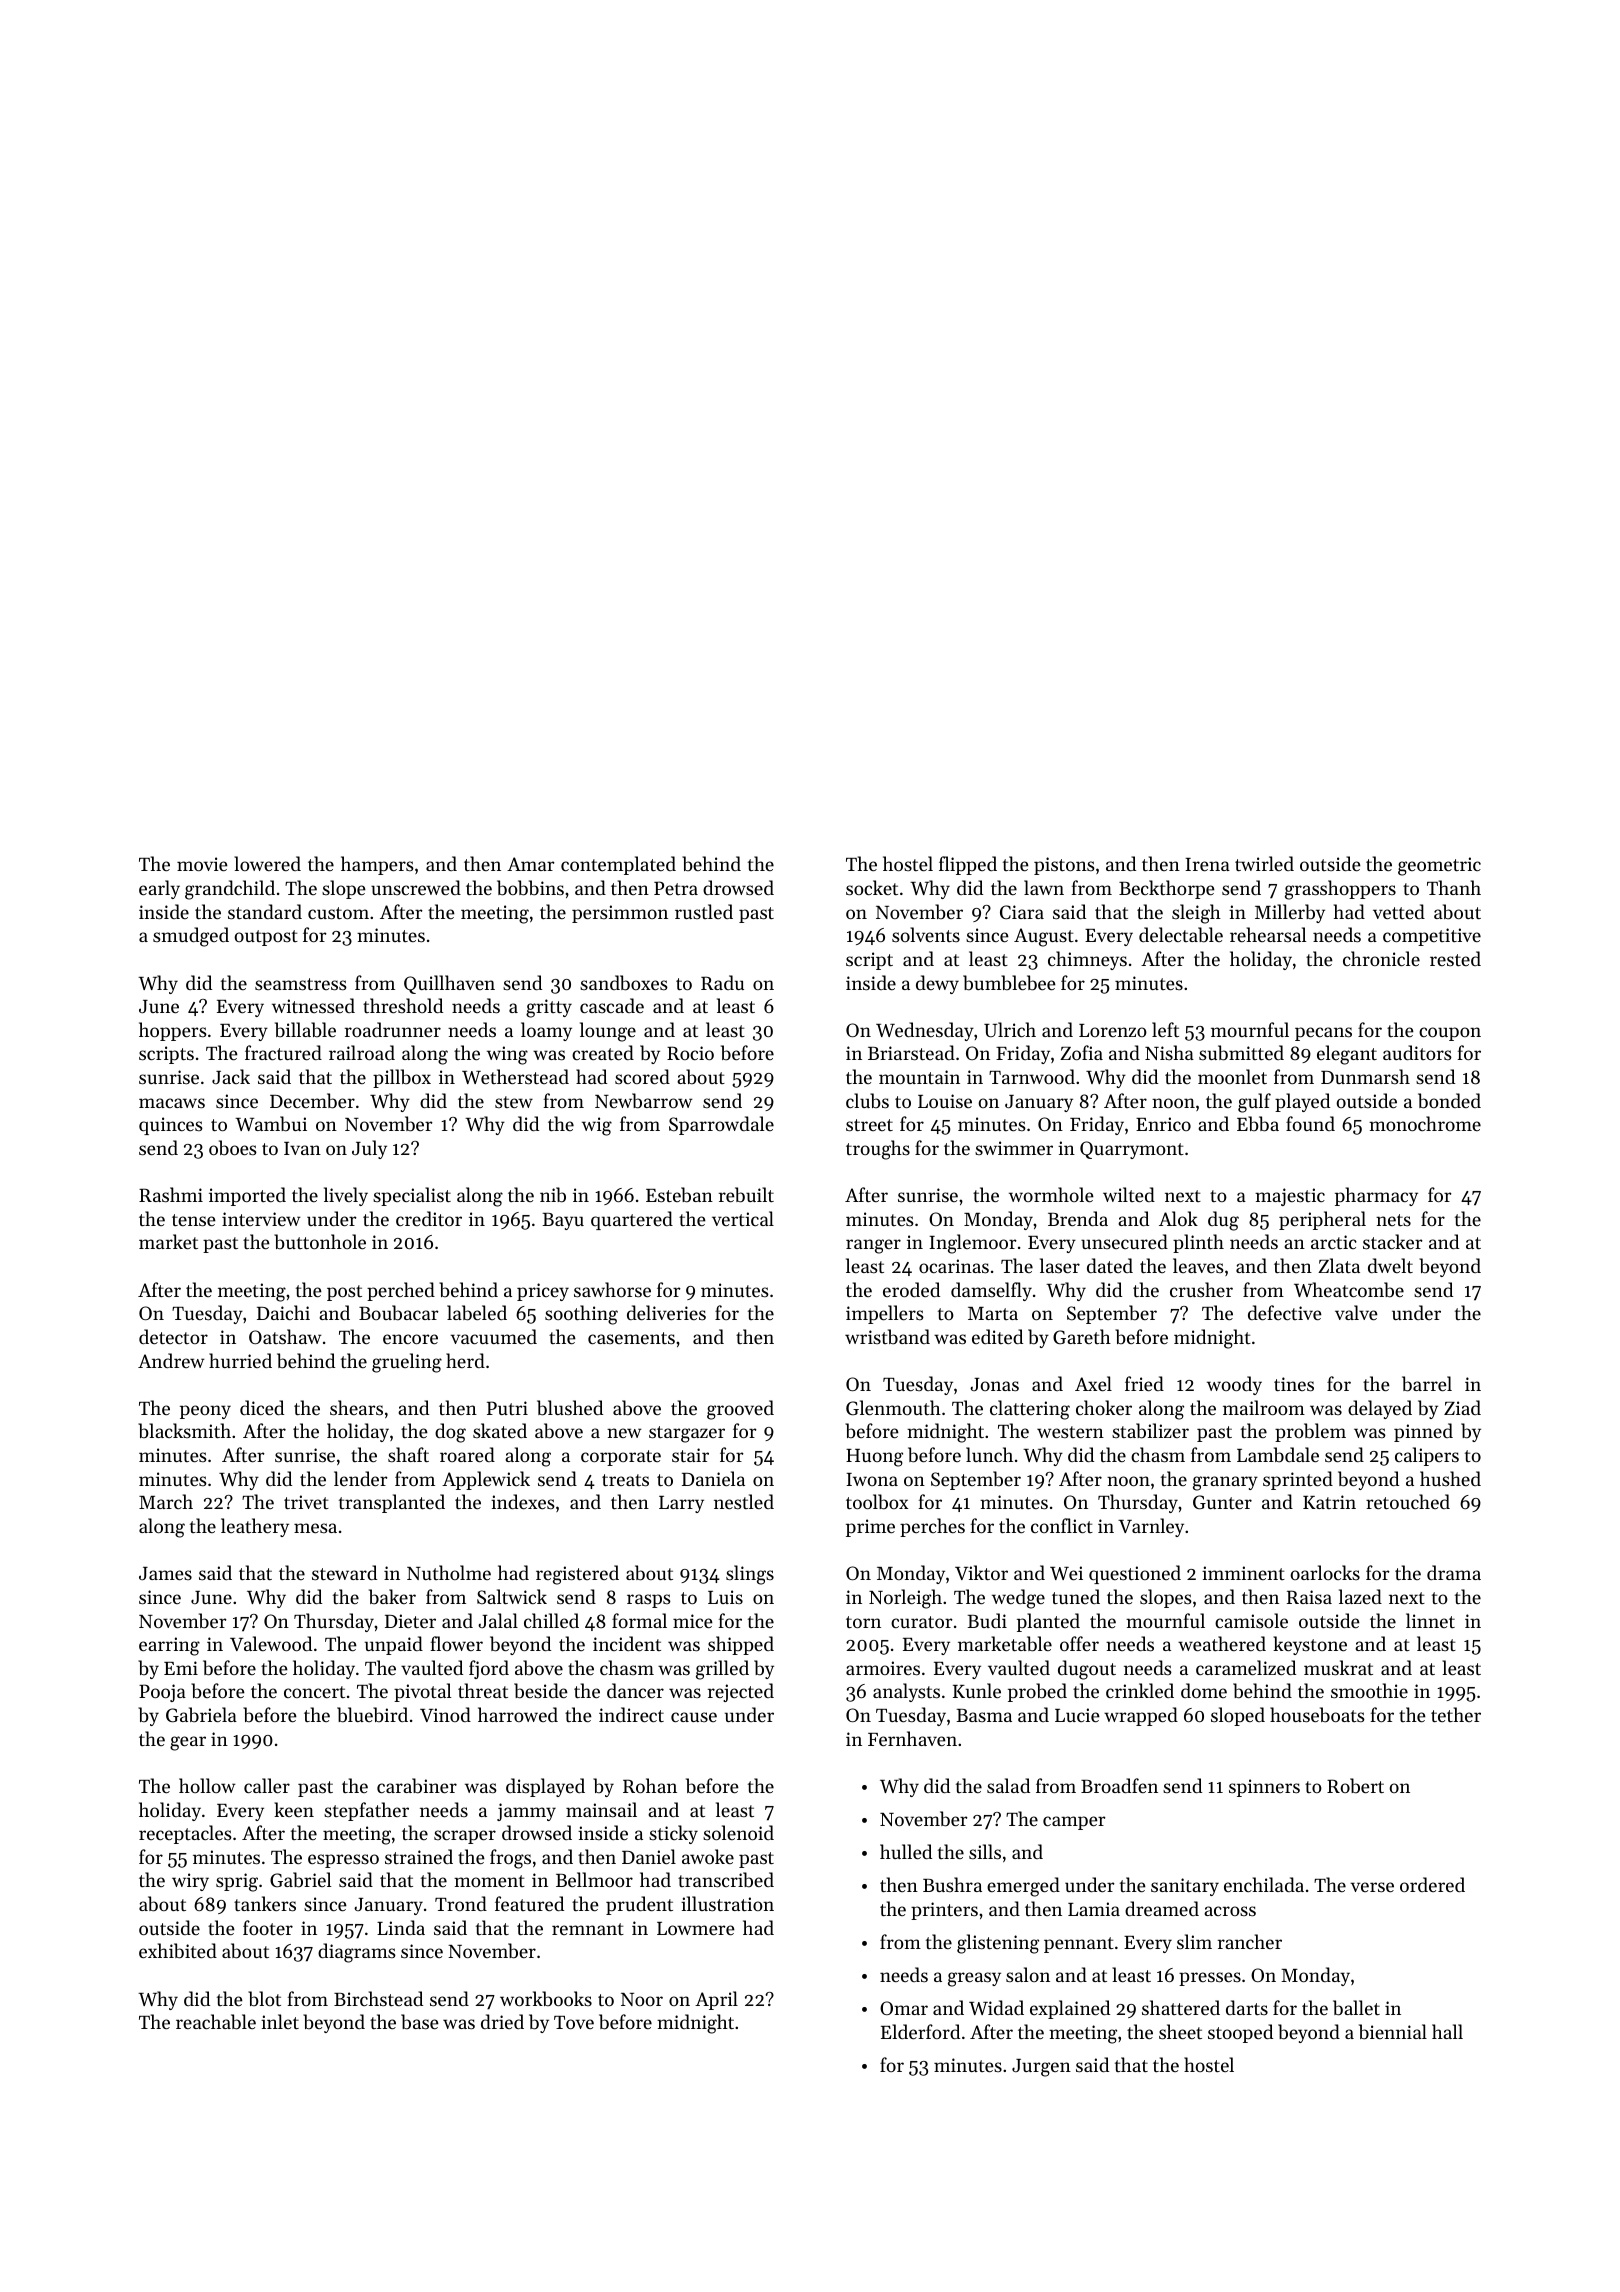 This screenshot has width=1620, height=2292. What do you see at coordinates (265, 1903) in the screenshot?
I see `tankers` at bounding box center [265, 1903].
